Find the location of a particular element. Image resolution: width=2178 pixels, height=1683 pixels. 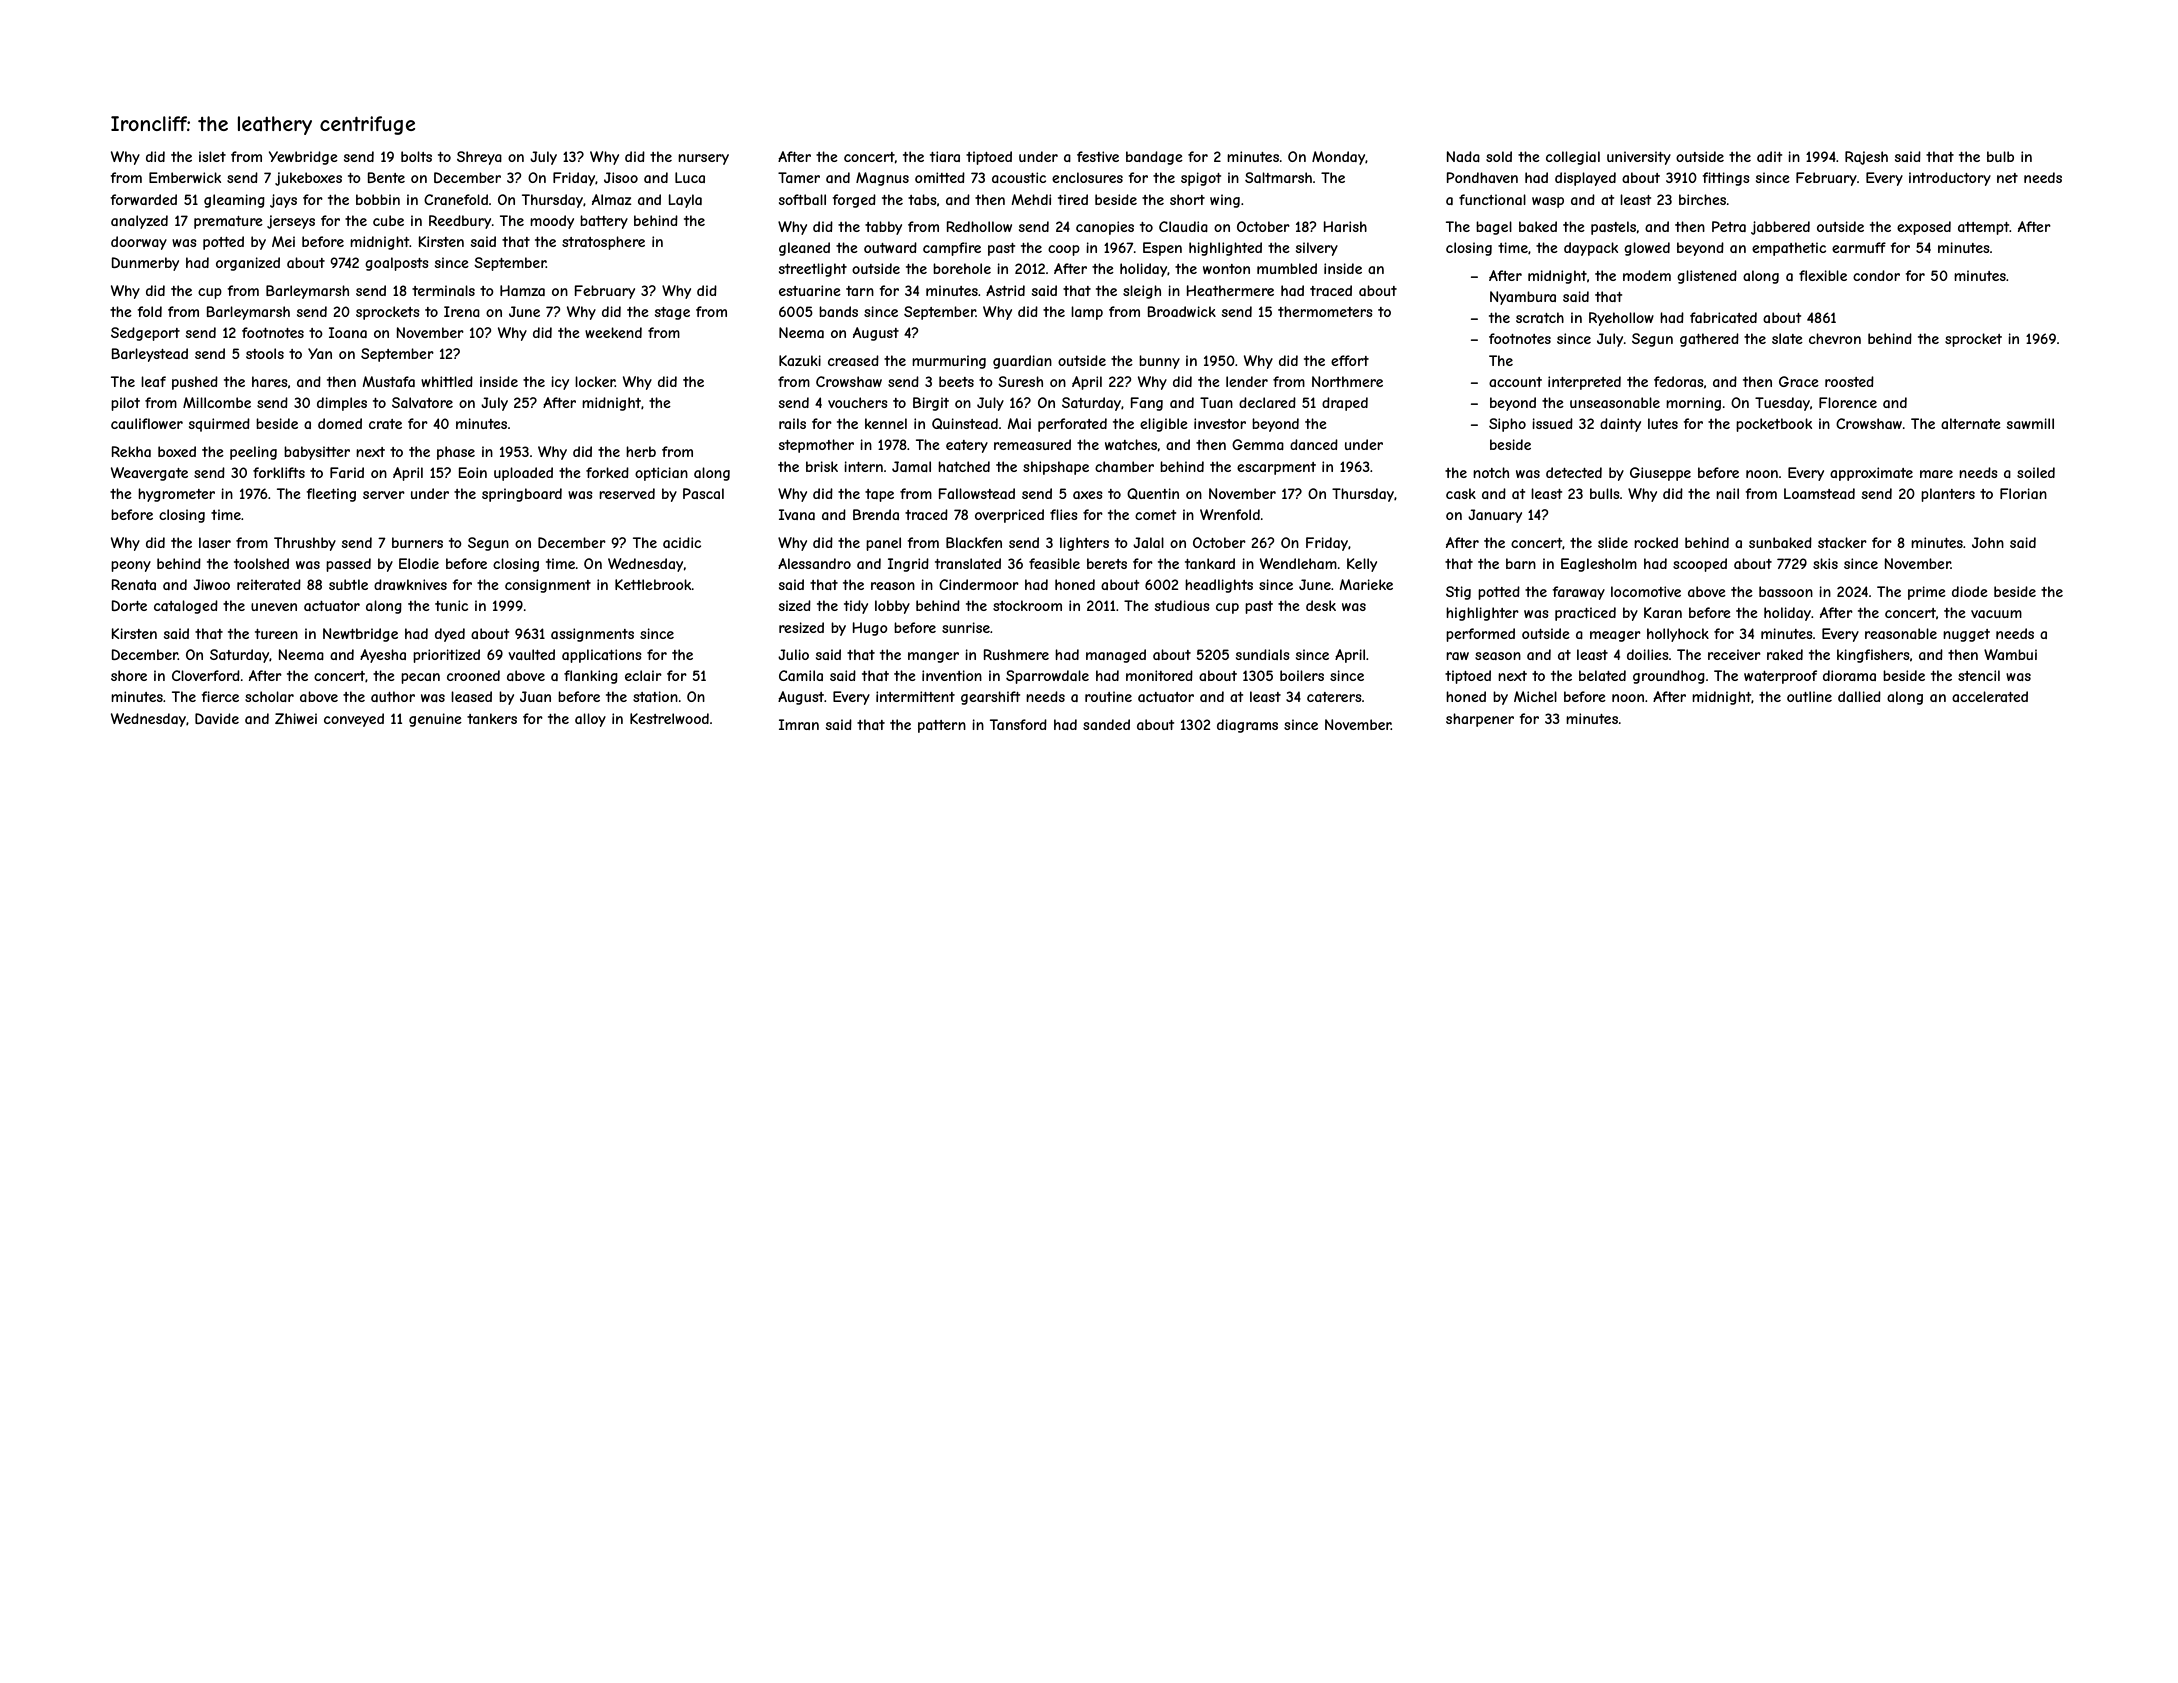

diode is located at coordinates (1970, 591).
